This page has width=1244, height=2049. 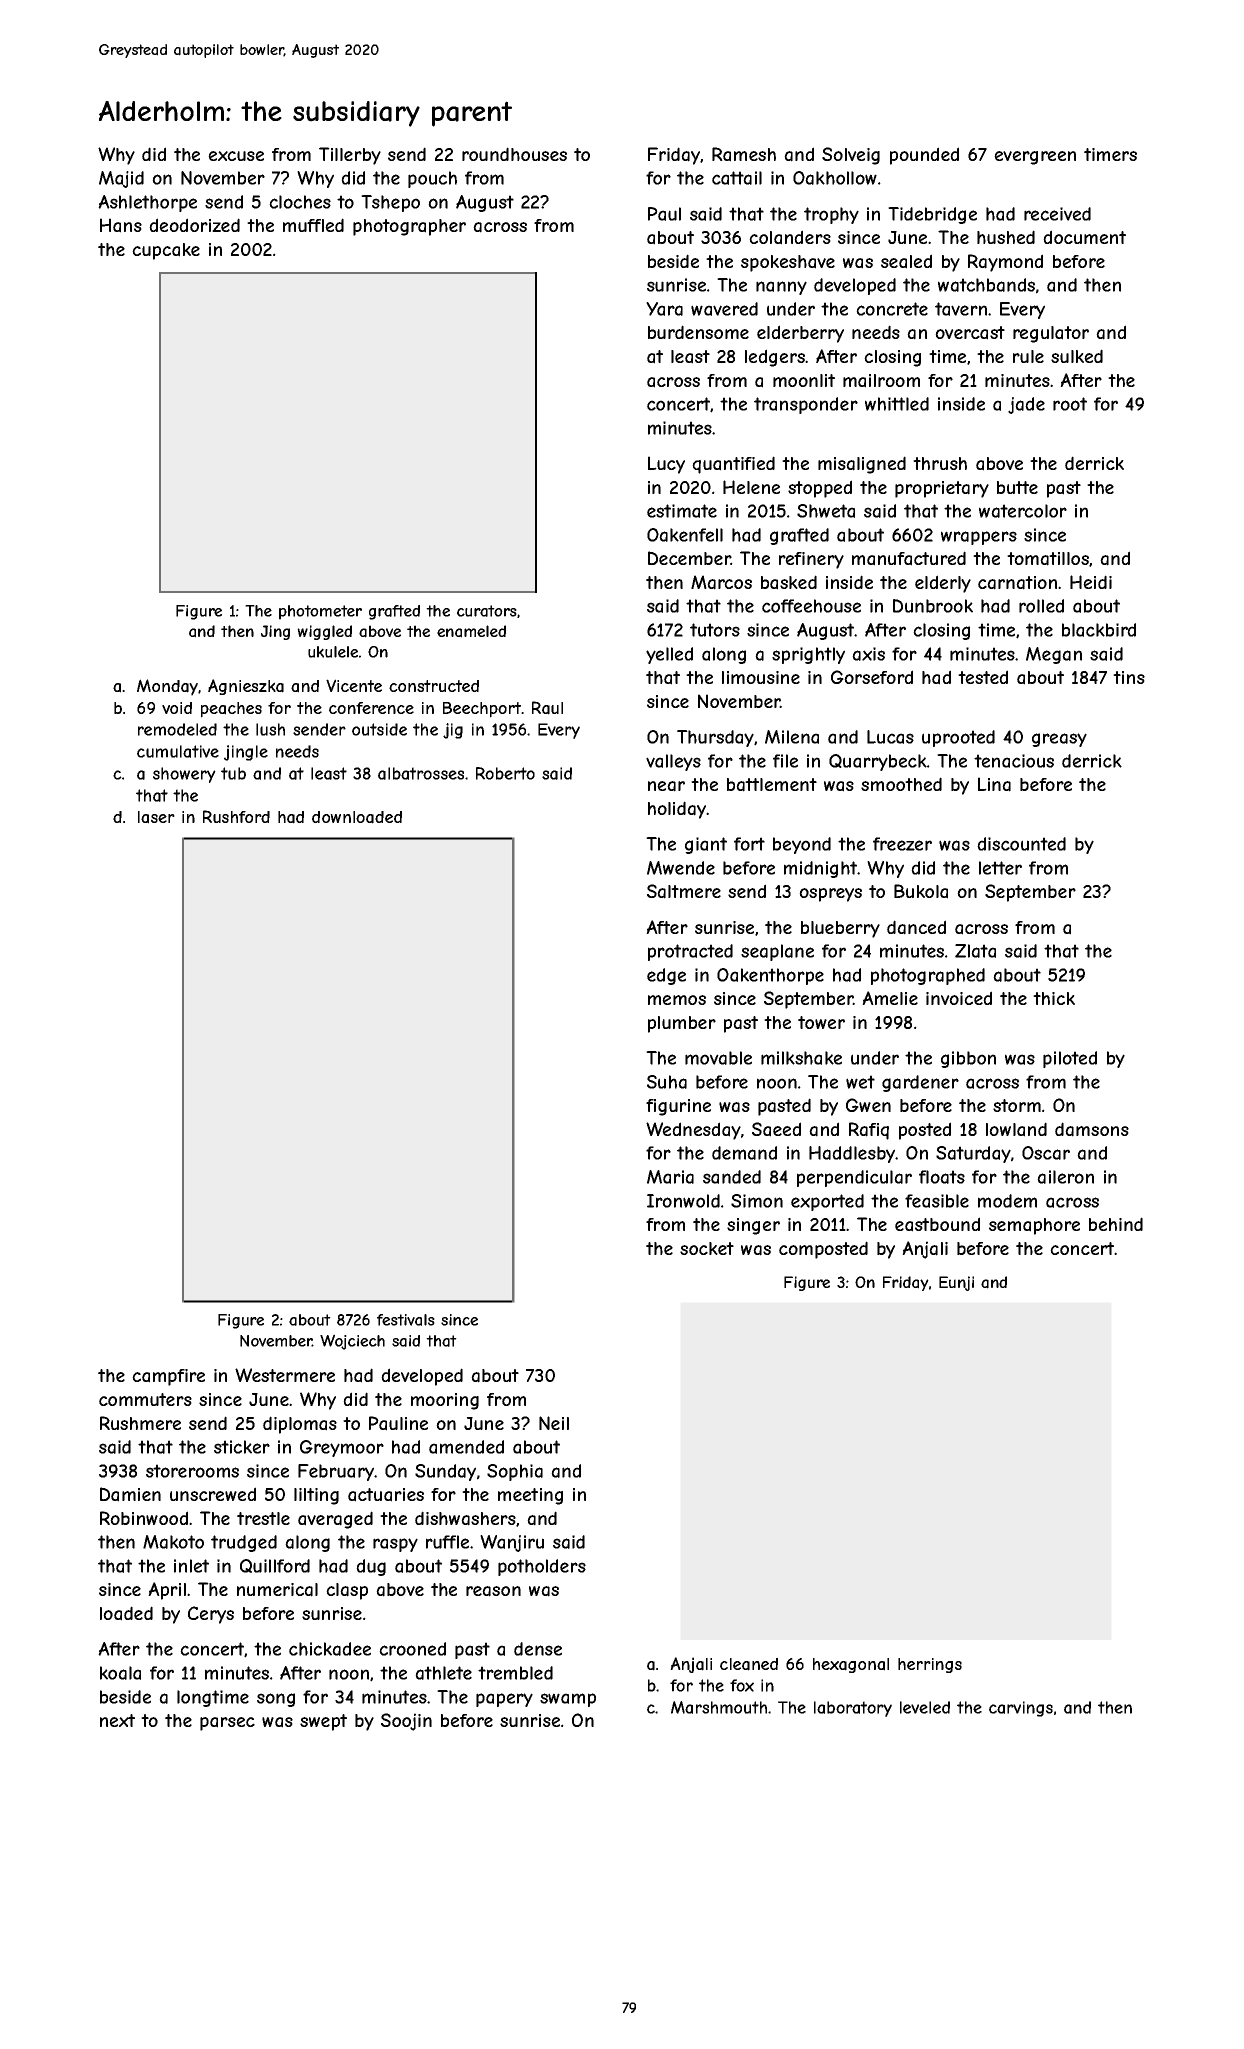 What do you see at coordinates (236, 156) in the page?
I see `excuse` at bounding box center [236, 156].
